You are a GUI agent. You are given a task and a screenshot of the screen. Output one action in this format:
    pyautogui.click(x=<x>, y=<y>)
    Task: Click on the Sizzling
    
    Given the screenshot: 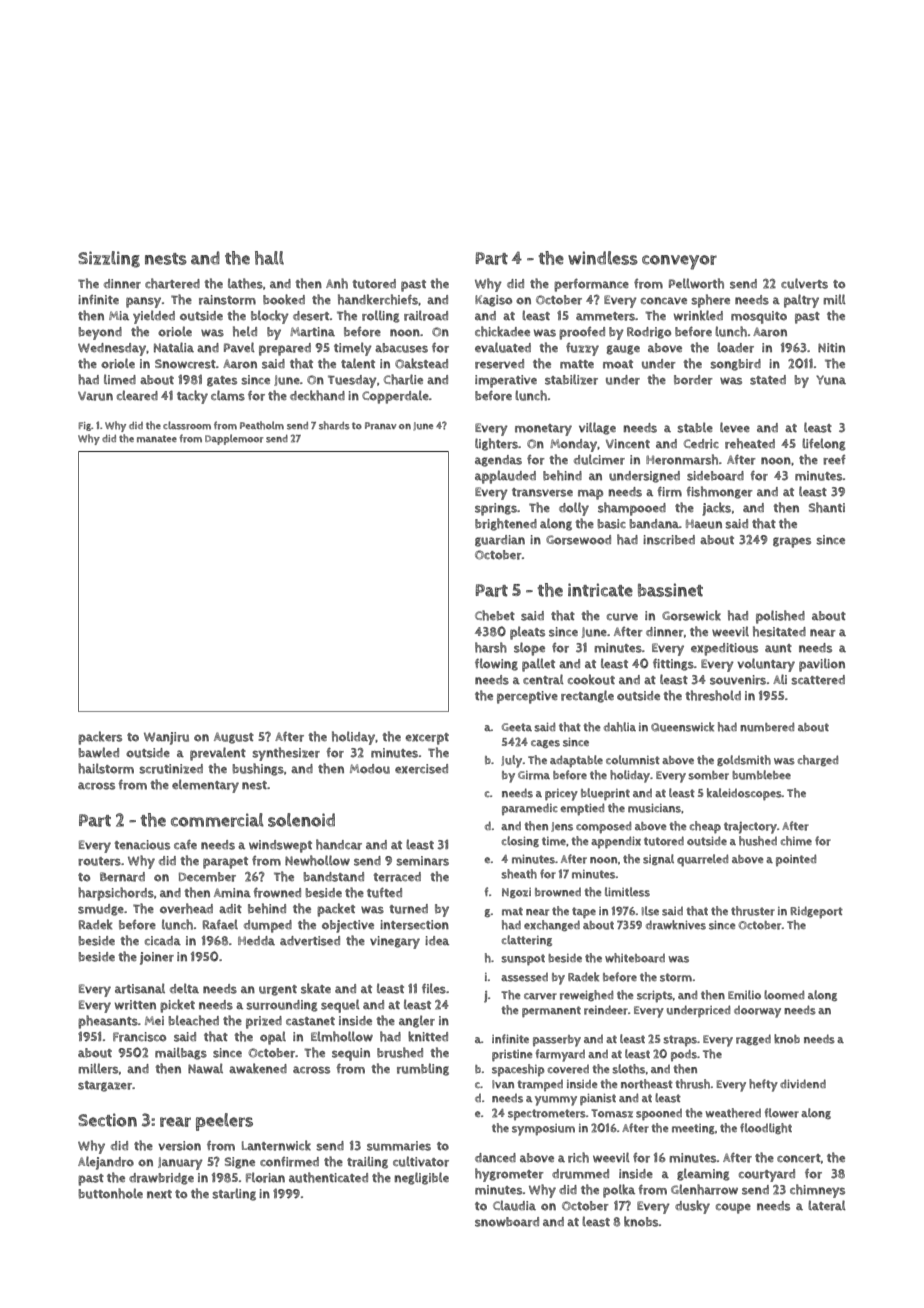 What is the action you would take?
    pyautogui.click(x=109, y=259)
